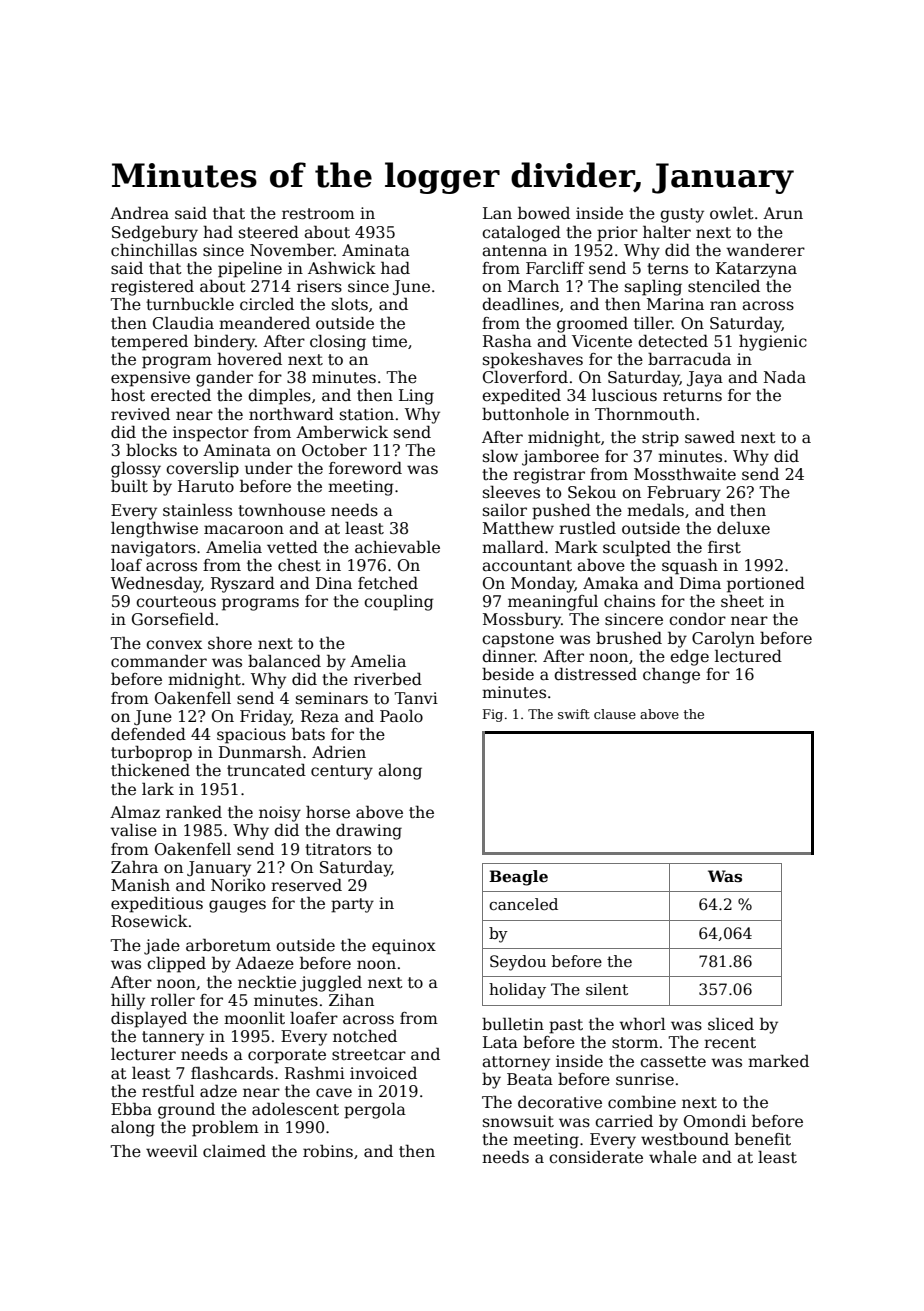 The width and height of the page is (924, 1311). Describe the element at coordinates (615, 714) in the page. I see `clause` at that location.
